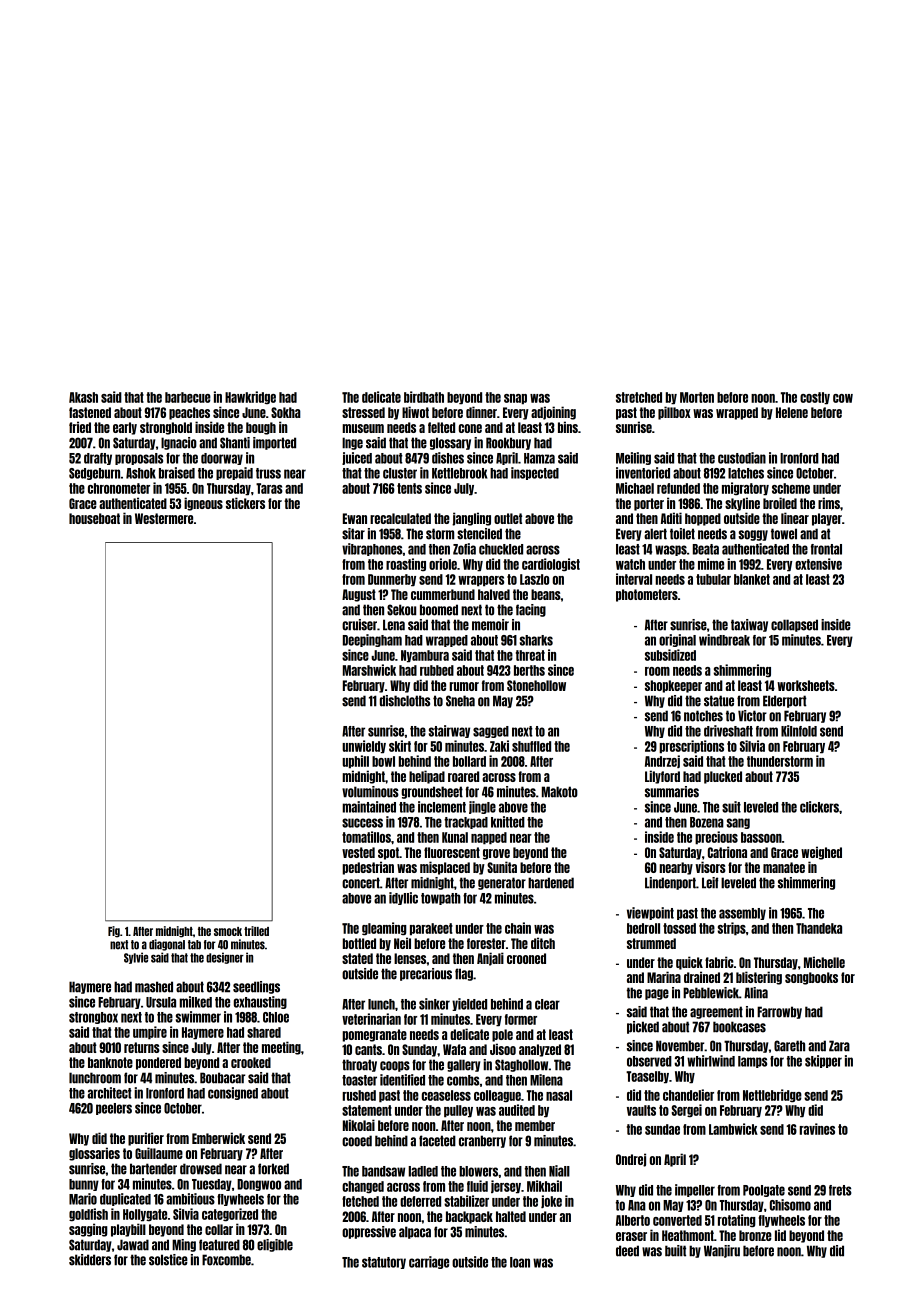 The height and width of the page is (1308, 924). What do you see at coordinates (489, 838) in the page?
I see `napped` at bounding box center [489, 838].
